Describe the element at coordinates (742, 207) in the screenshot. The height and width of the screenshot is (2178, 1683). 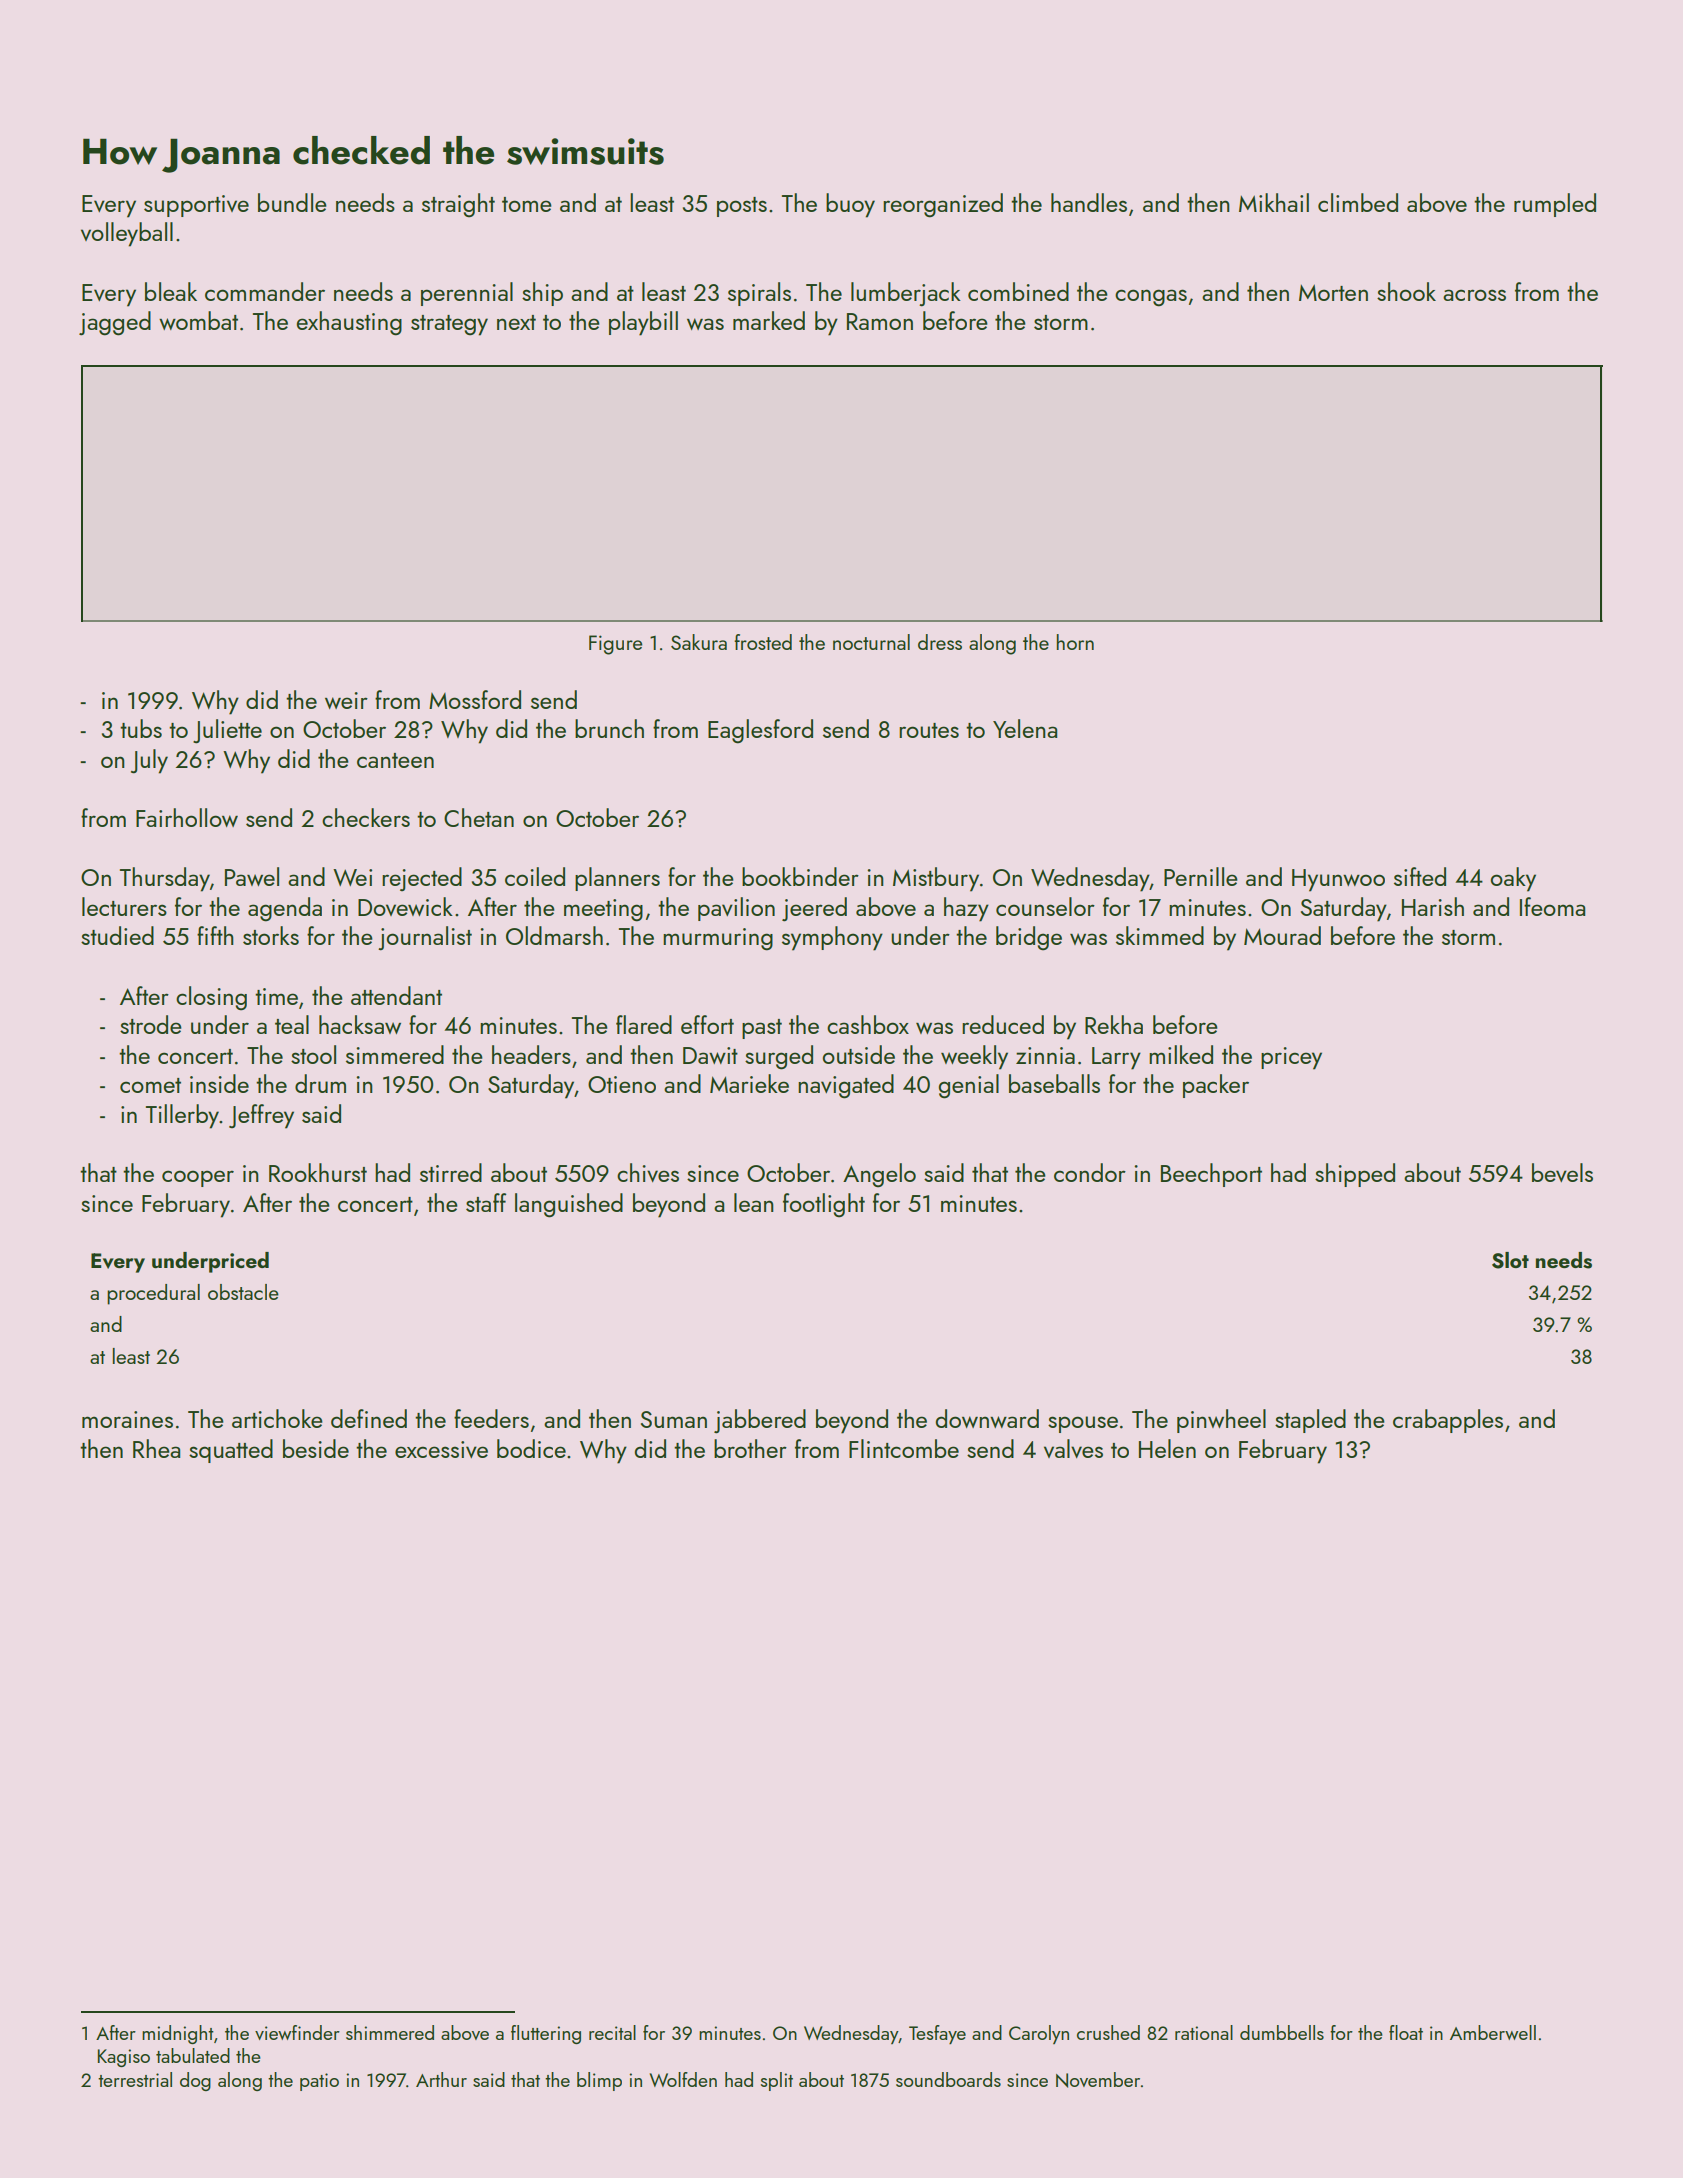
I see `posts` at that location.
